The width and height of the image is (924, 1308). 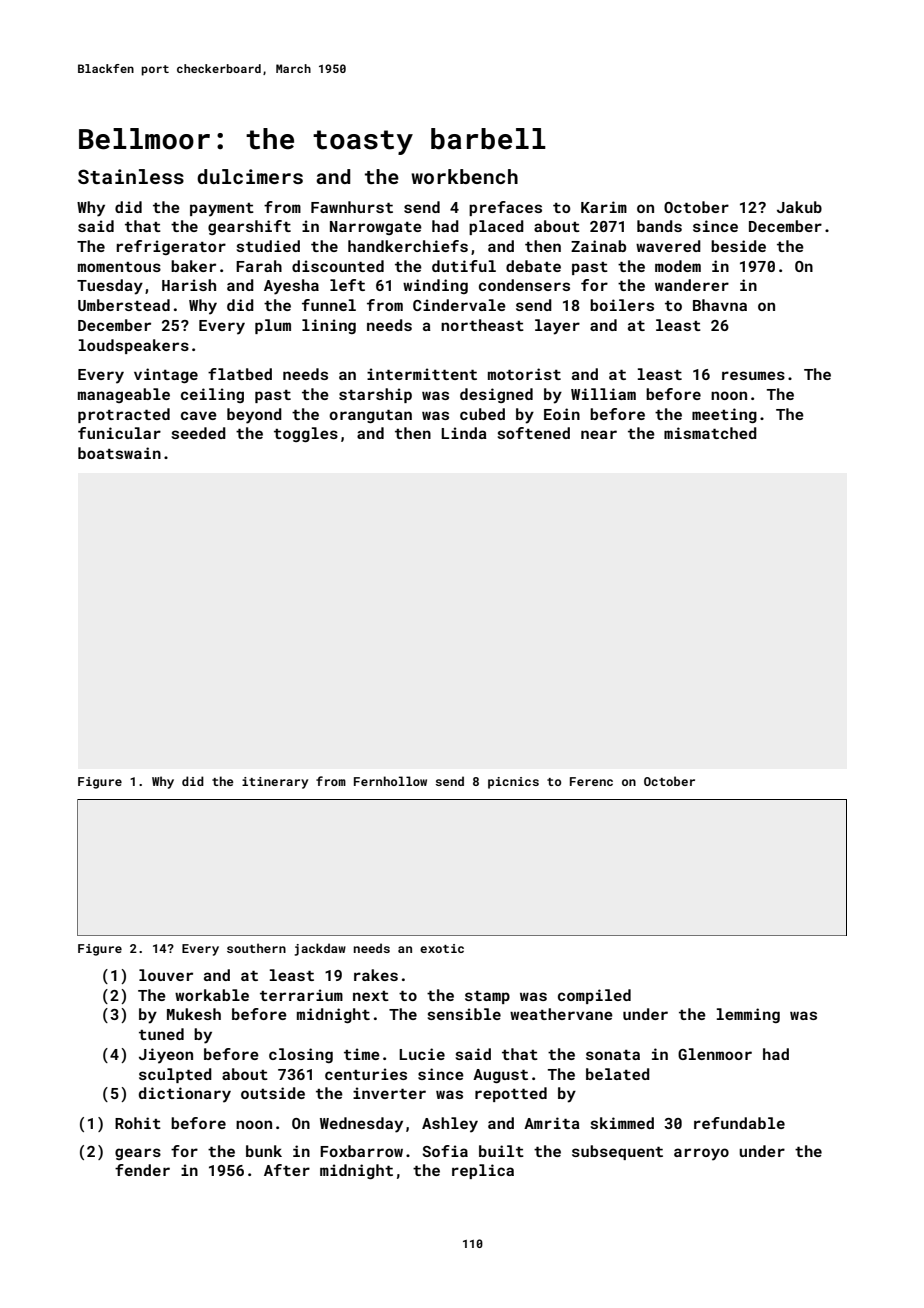 What do you see at coordinates (513, 783) in the image?
I see `picnics` at bounding box center [513, 783].
